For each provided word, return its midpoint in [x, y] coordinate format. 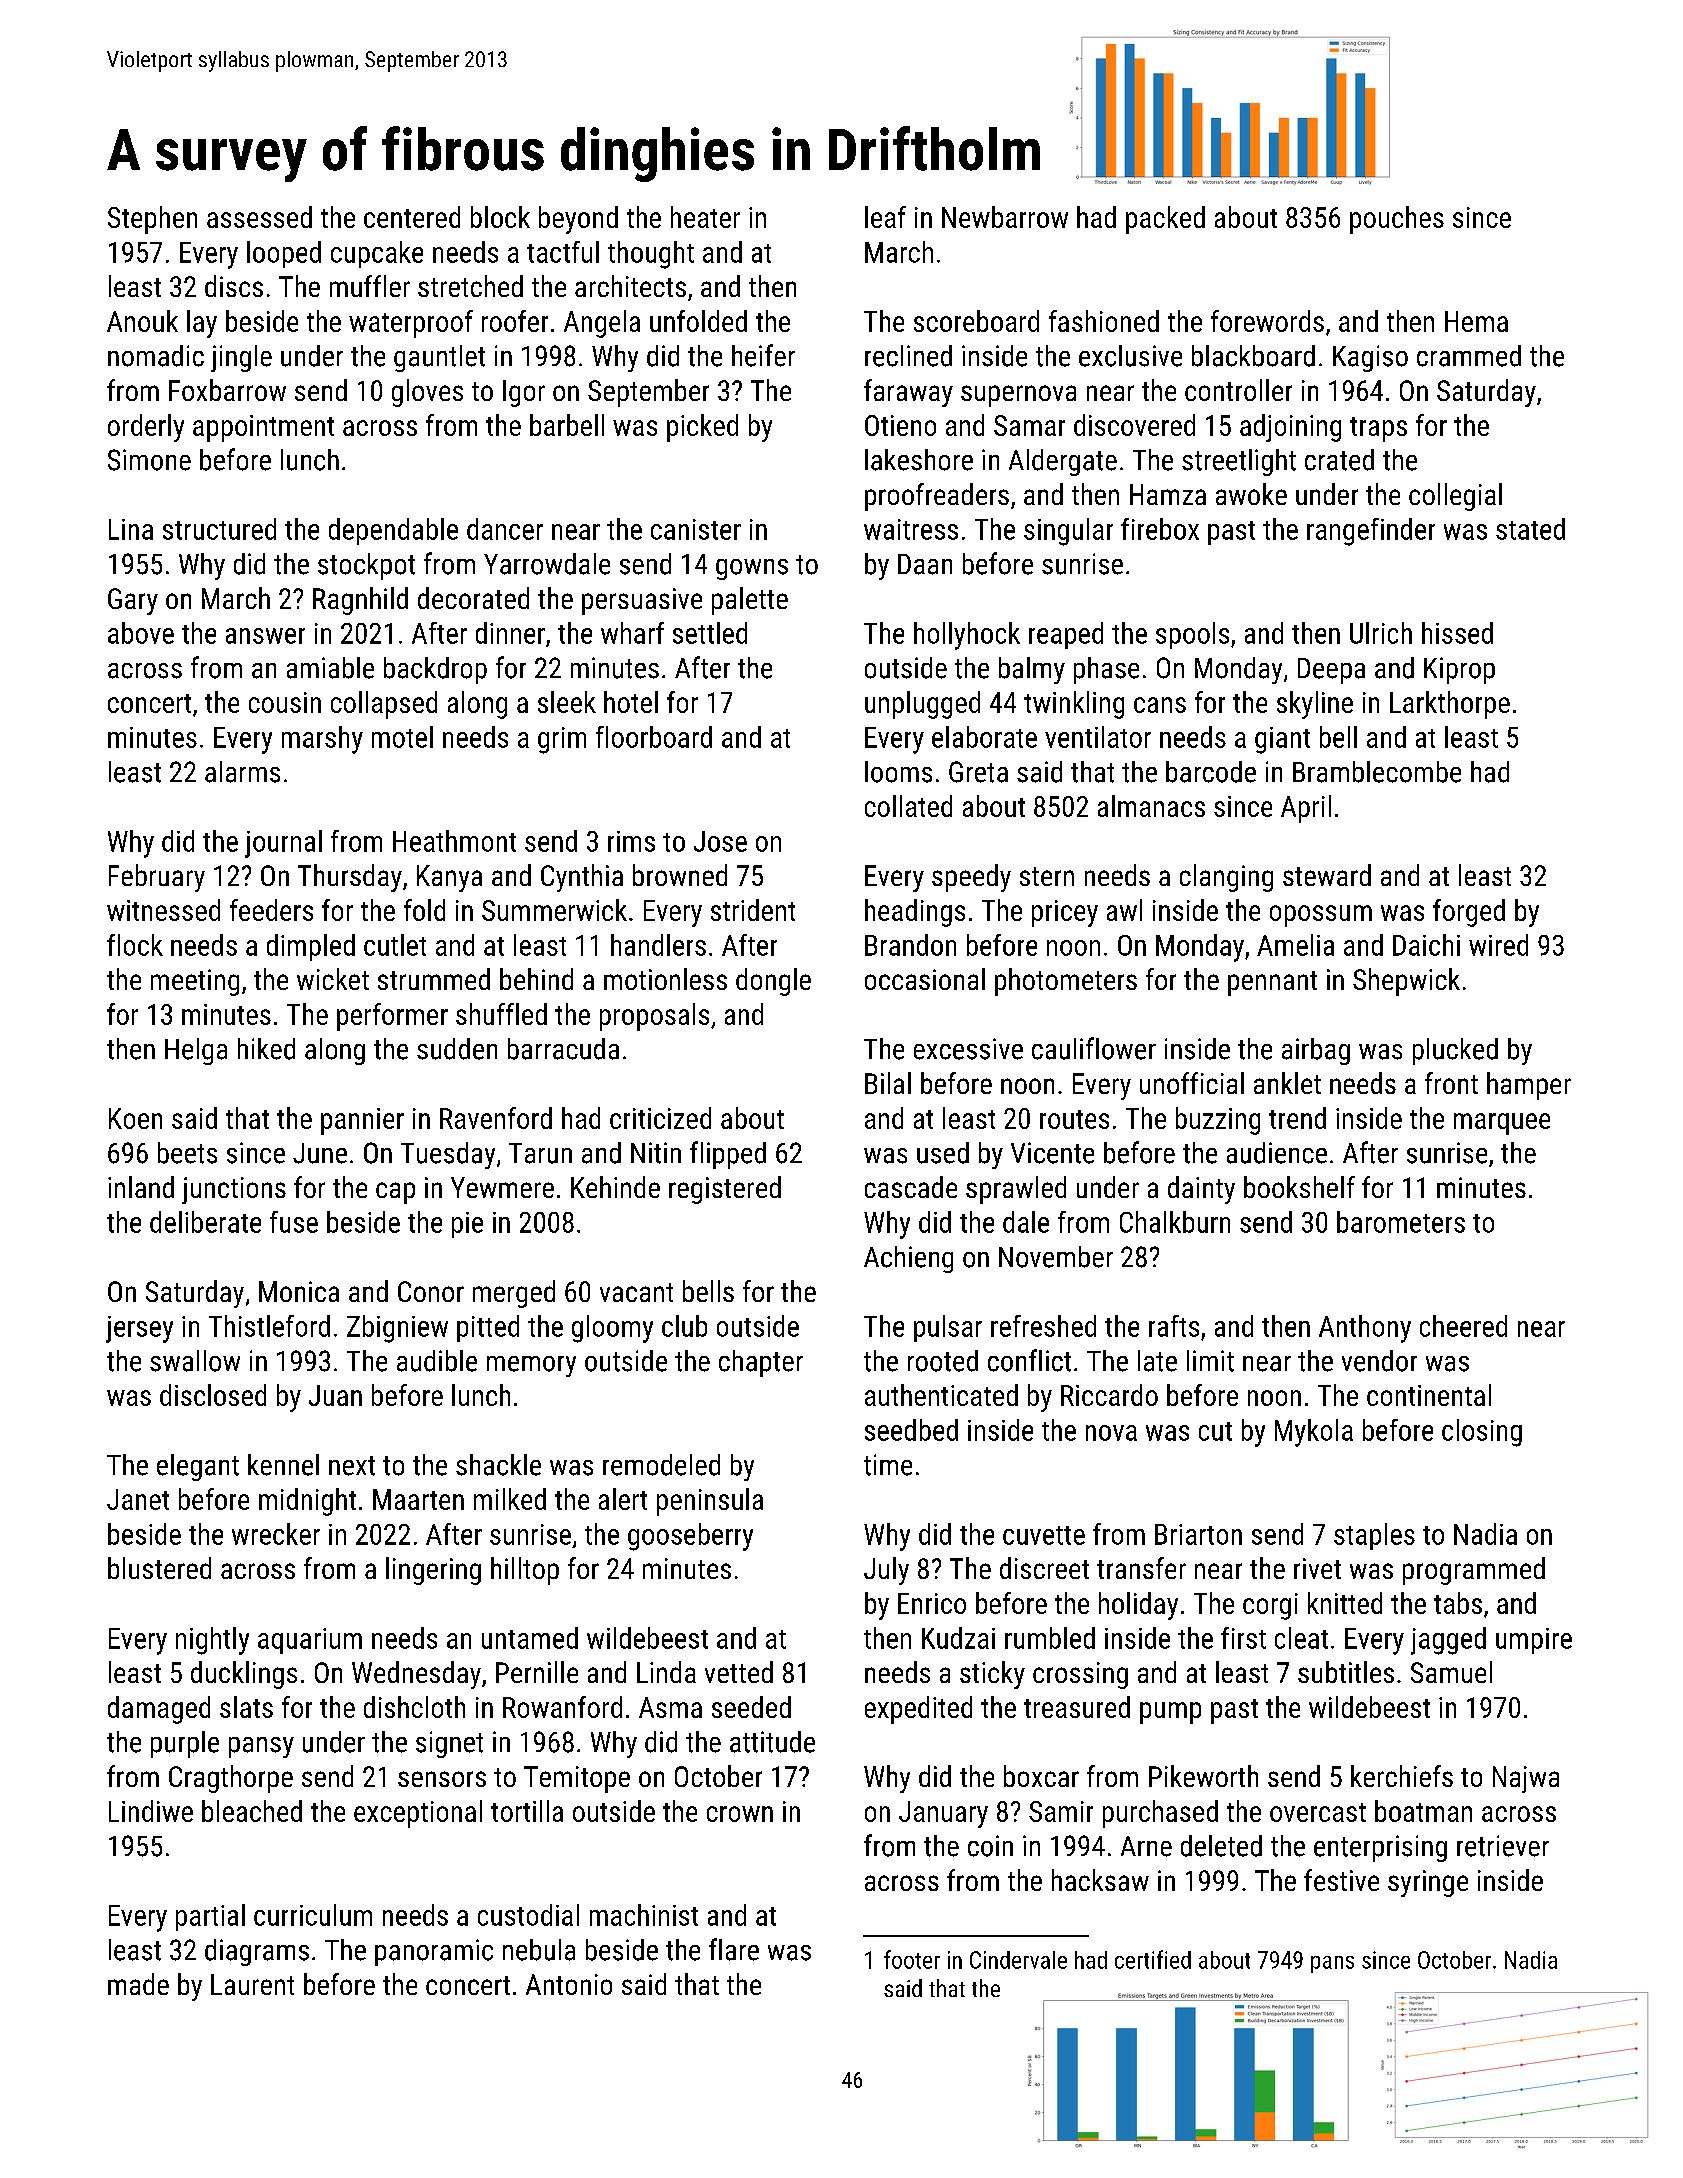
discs [234, 286]
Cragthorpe [231, 1779]
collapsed [384, 705]
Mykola [1314, 1433]
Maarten [418, 1499]
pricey [1065, 913]
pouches [1397, 220]
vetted [739, 1672]
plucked [1455, 1051]
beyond [578, 220]
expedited [918, 1710]
